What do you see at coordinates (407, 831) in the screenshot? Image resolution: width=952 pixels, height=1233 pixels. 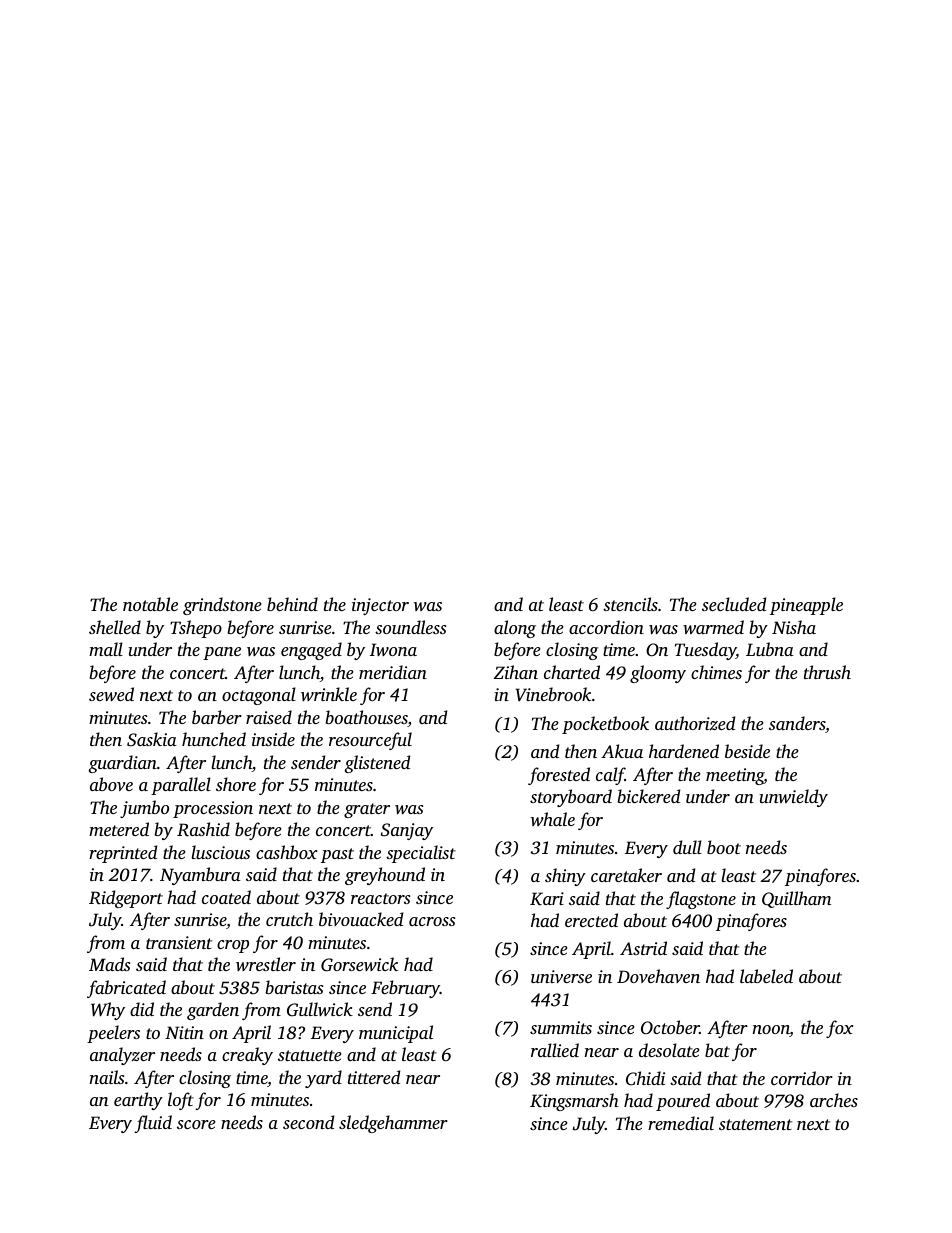 I see `Sanjay` at bounding box center [407, 831].
